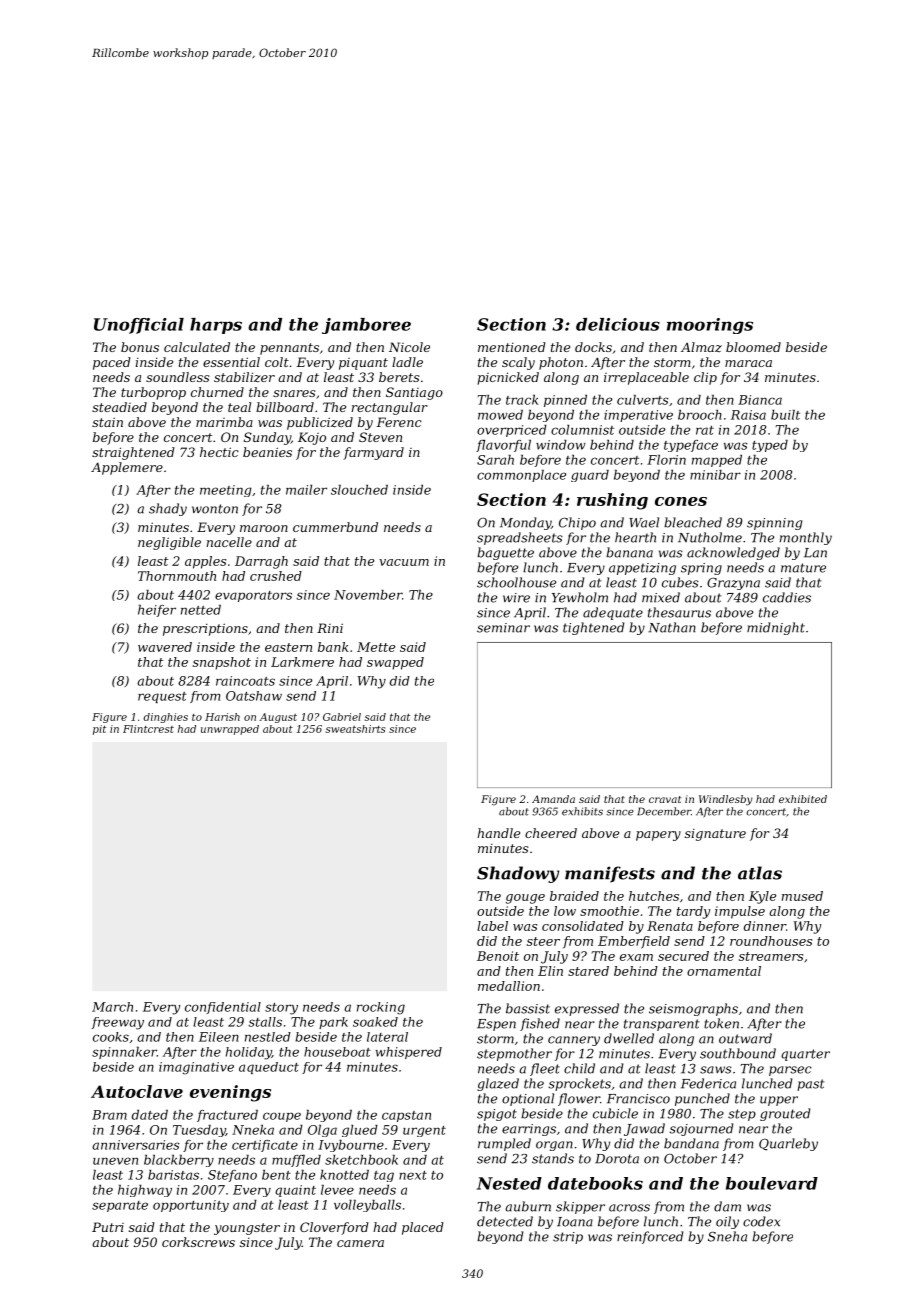 The width and height of the screenshot is (924, 1308). What do you see at coordinates (356, 729) in the screenshot?
I see `sweatshirts` at bounding box center [356, 729].
